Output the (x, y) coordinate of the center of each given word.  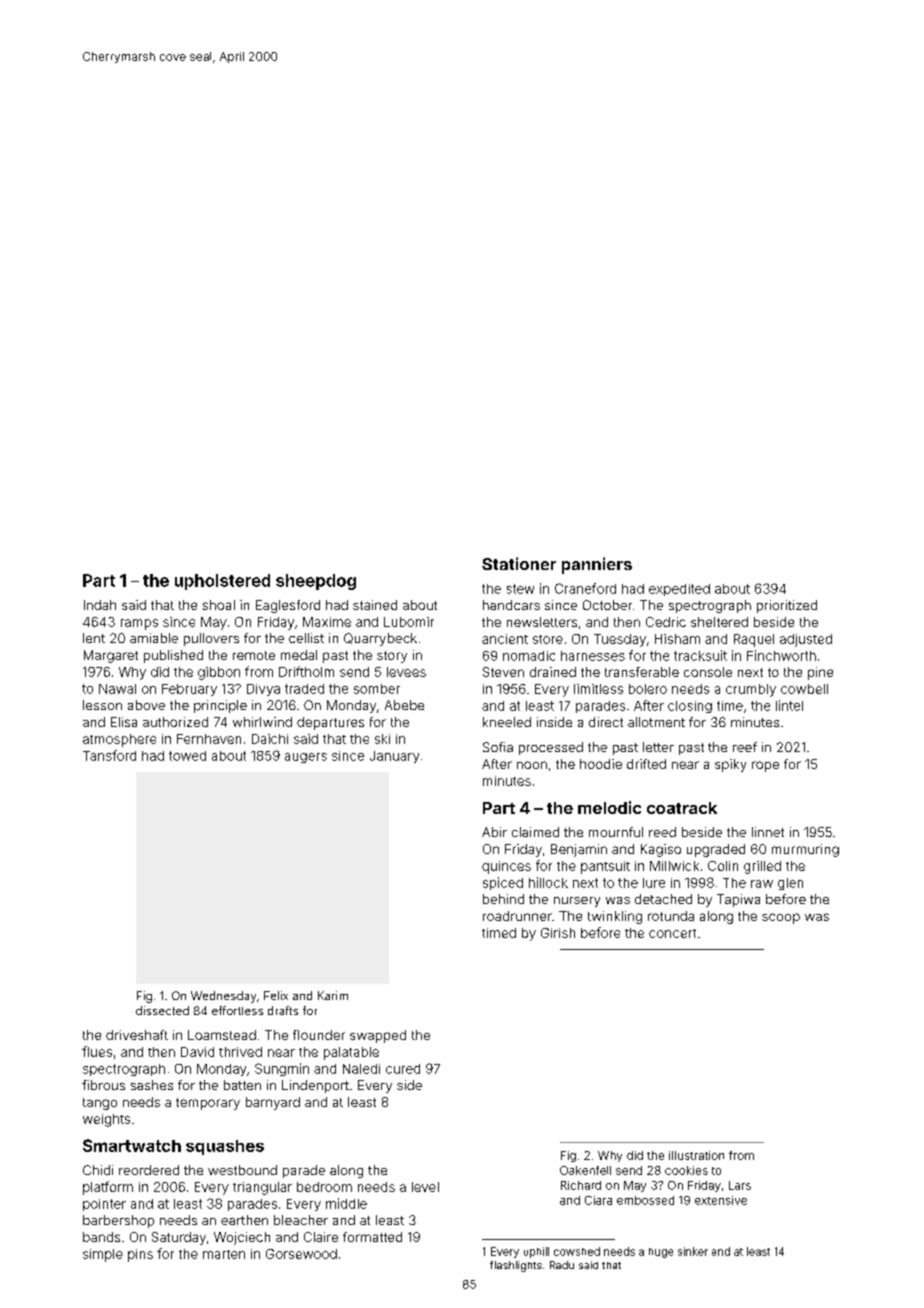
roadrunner (517, 916)
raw (762, 884)
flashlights (516, 1266)
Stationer (519, 563)
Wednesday (223, 997)
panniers (597, 565)
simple (103, 1255)
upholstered (222, 582)
